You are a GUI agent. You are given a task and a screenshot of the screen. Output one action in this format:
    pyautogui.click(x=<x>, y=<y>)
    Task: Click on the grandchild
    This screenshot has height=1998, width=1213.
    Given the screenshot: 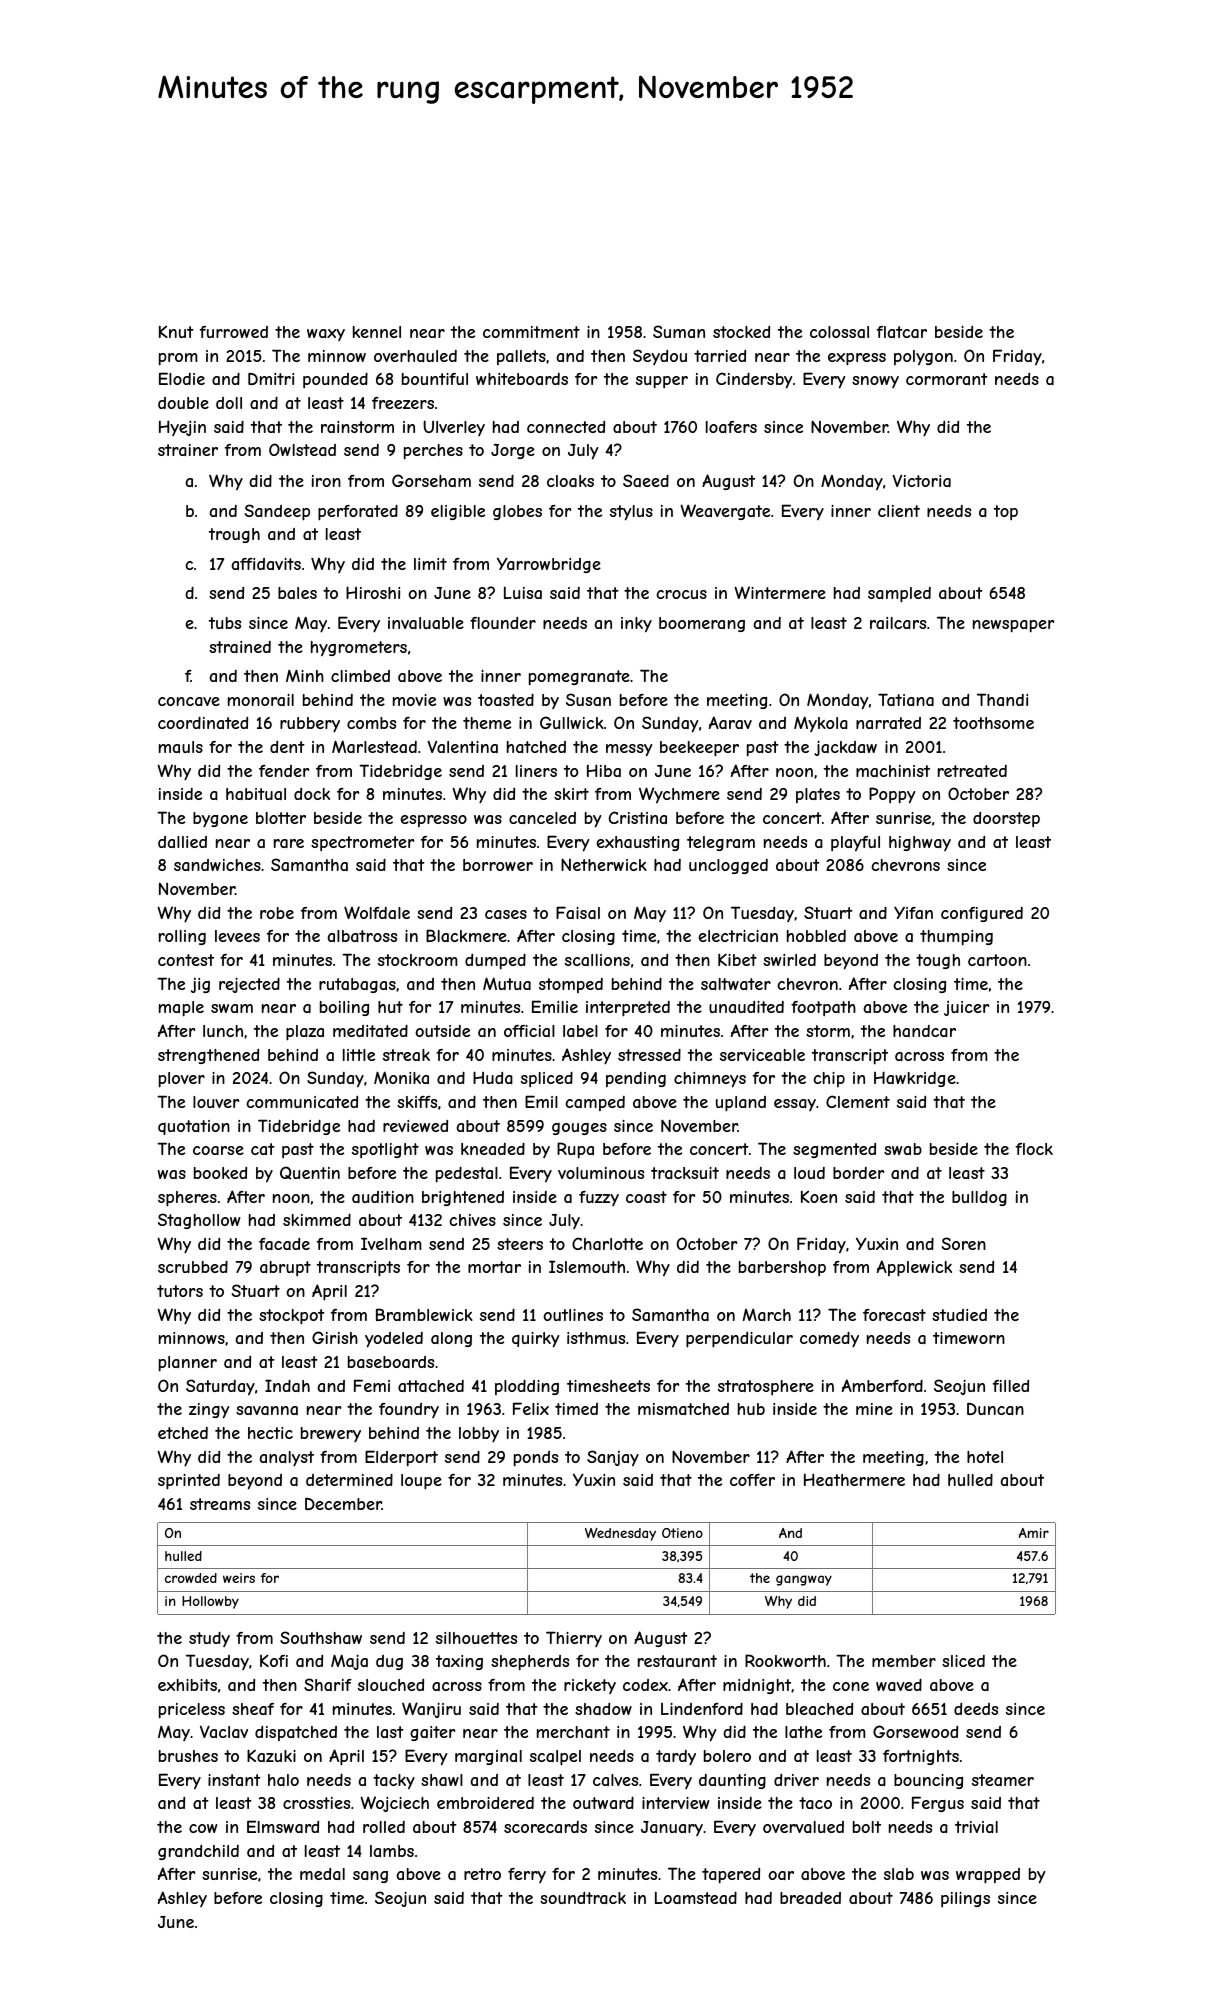 What is the action you would take?
    pyautogui.click(x=198, y=1852)
